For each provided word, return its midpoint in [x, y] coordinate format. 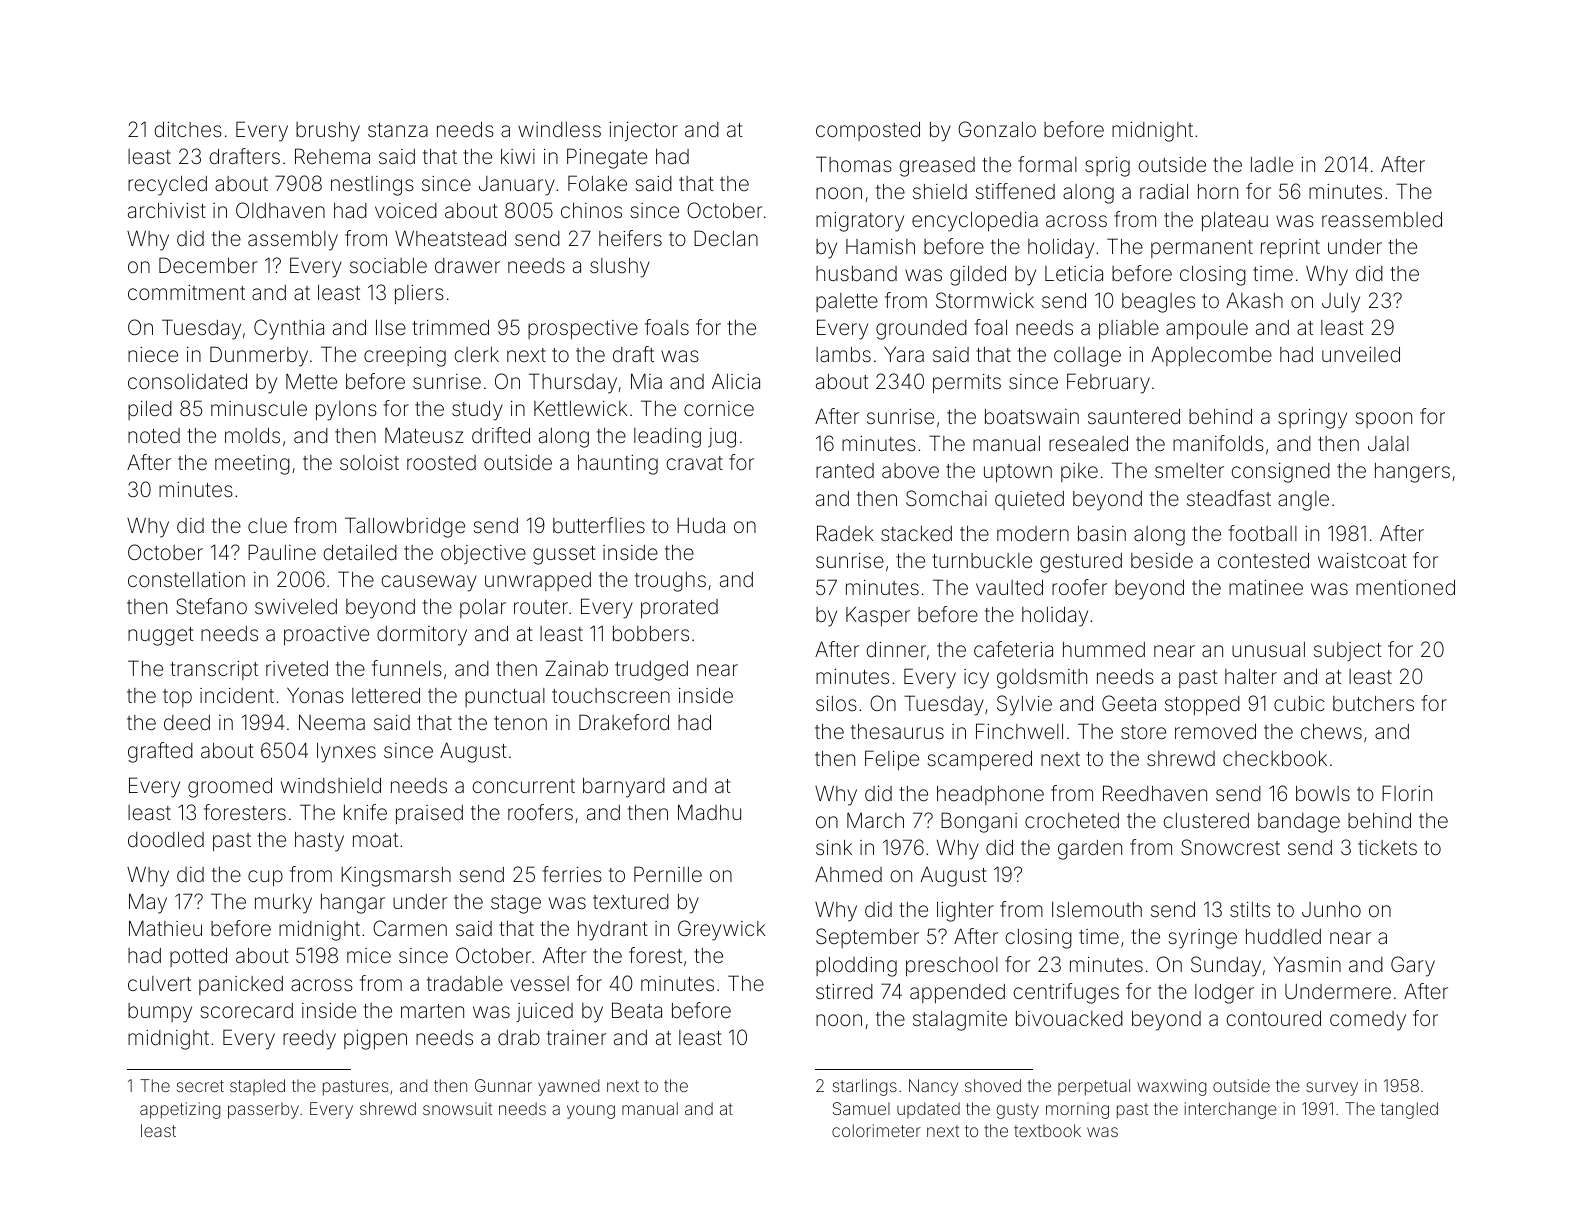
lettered [386, 695]
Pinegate [607, 158]
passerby [263, 1110]
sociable [388, 265]
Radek [845, 533]
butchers [1373, 703]
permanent [1202, 249]
